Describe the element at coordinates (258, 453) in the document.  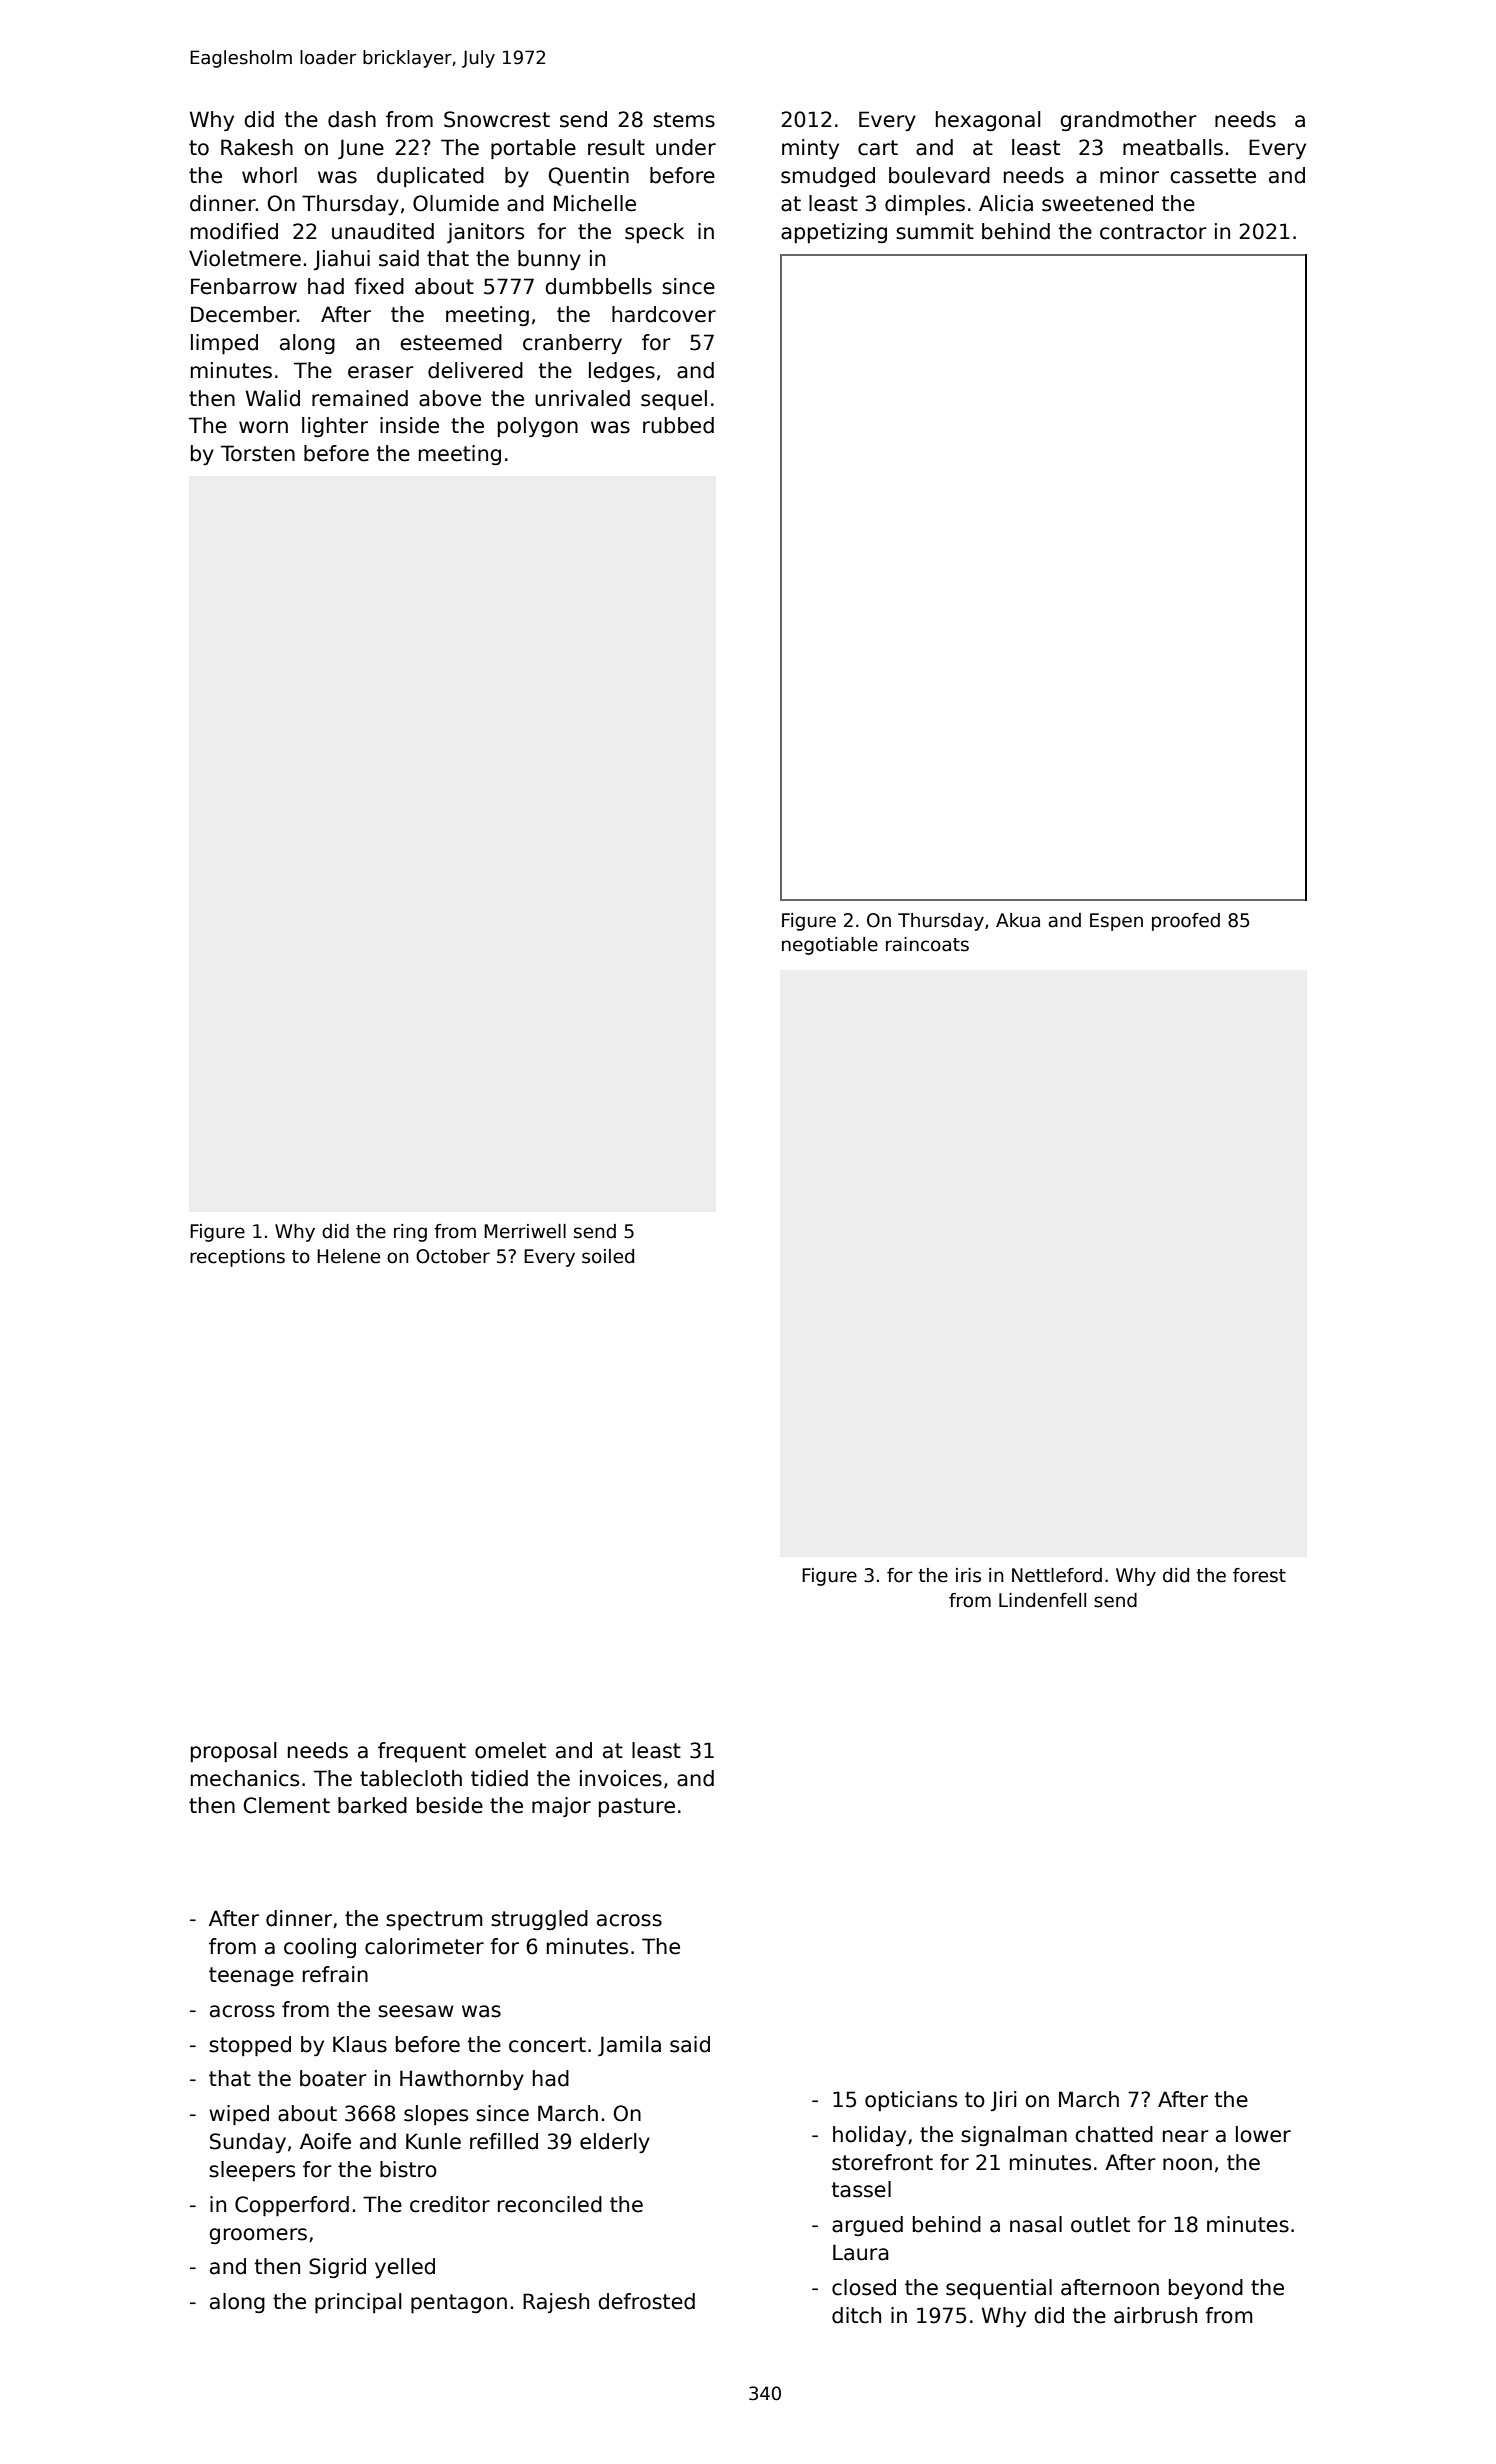
I see `Torsten` at that location.
